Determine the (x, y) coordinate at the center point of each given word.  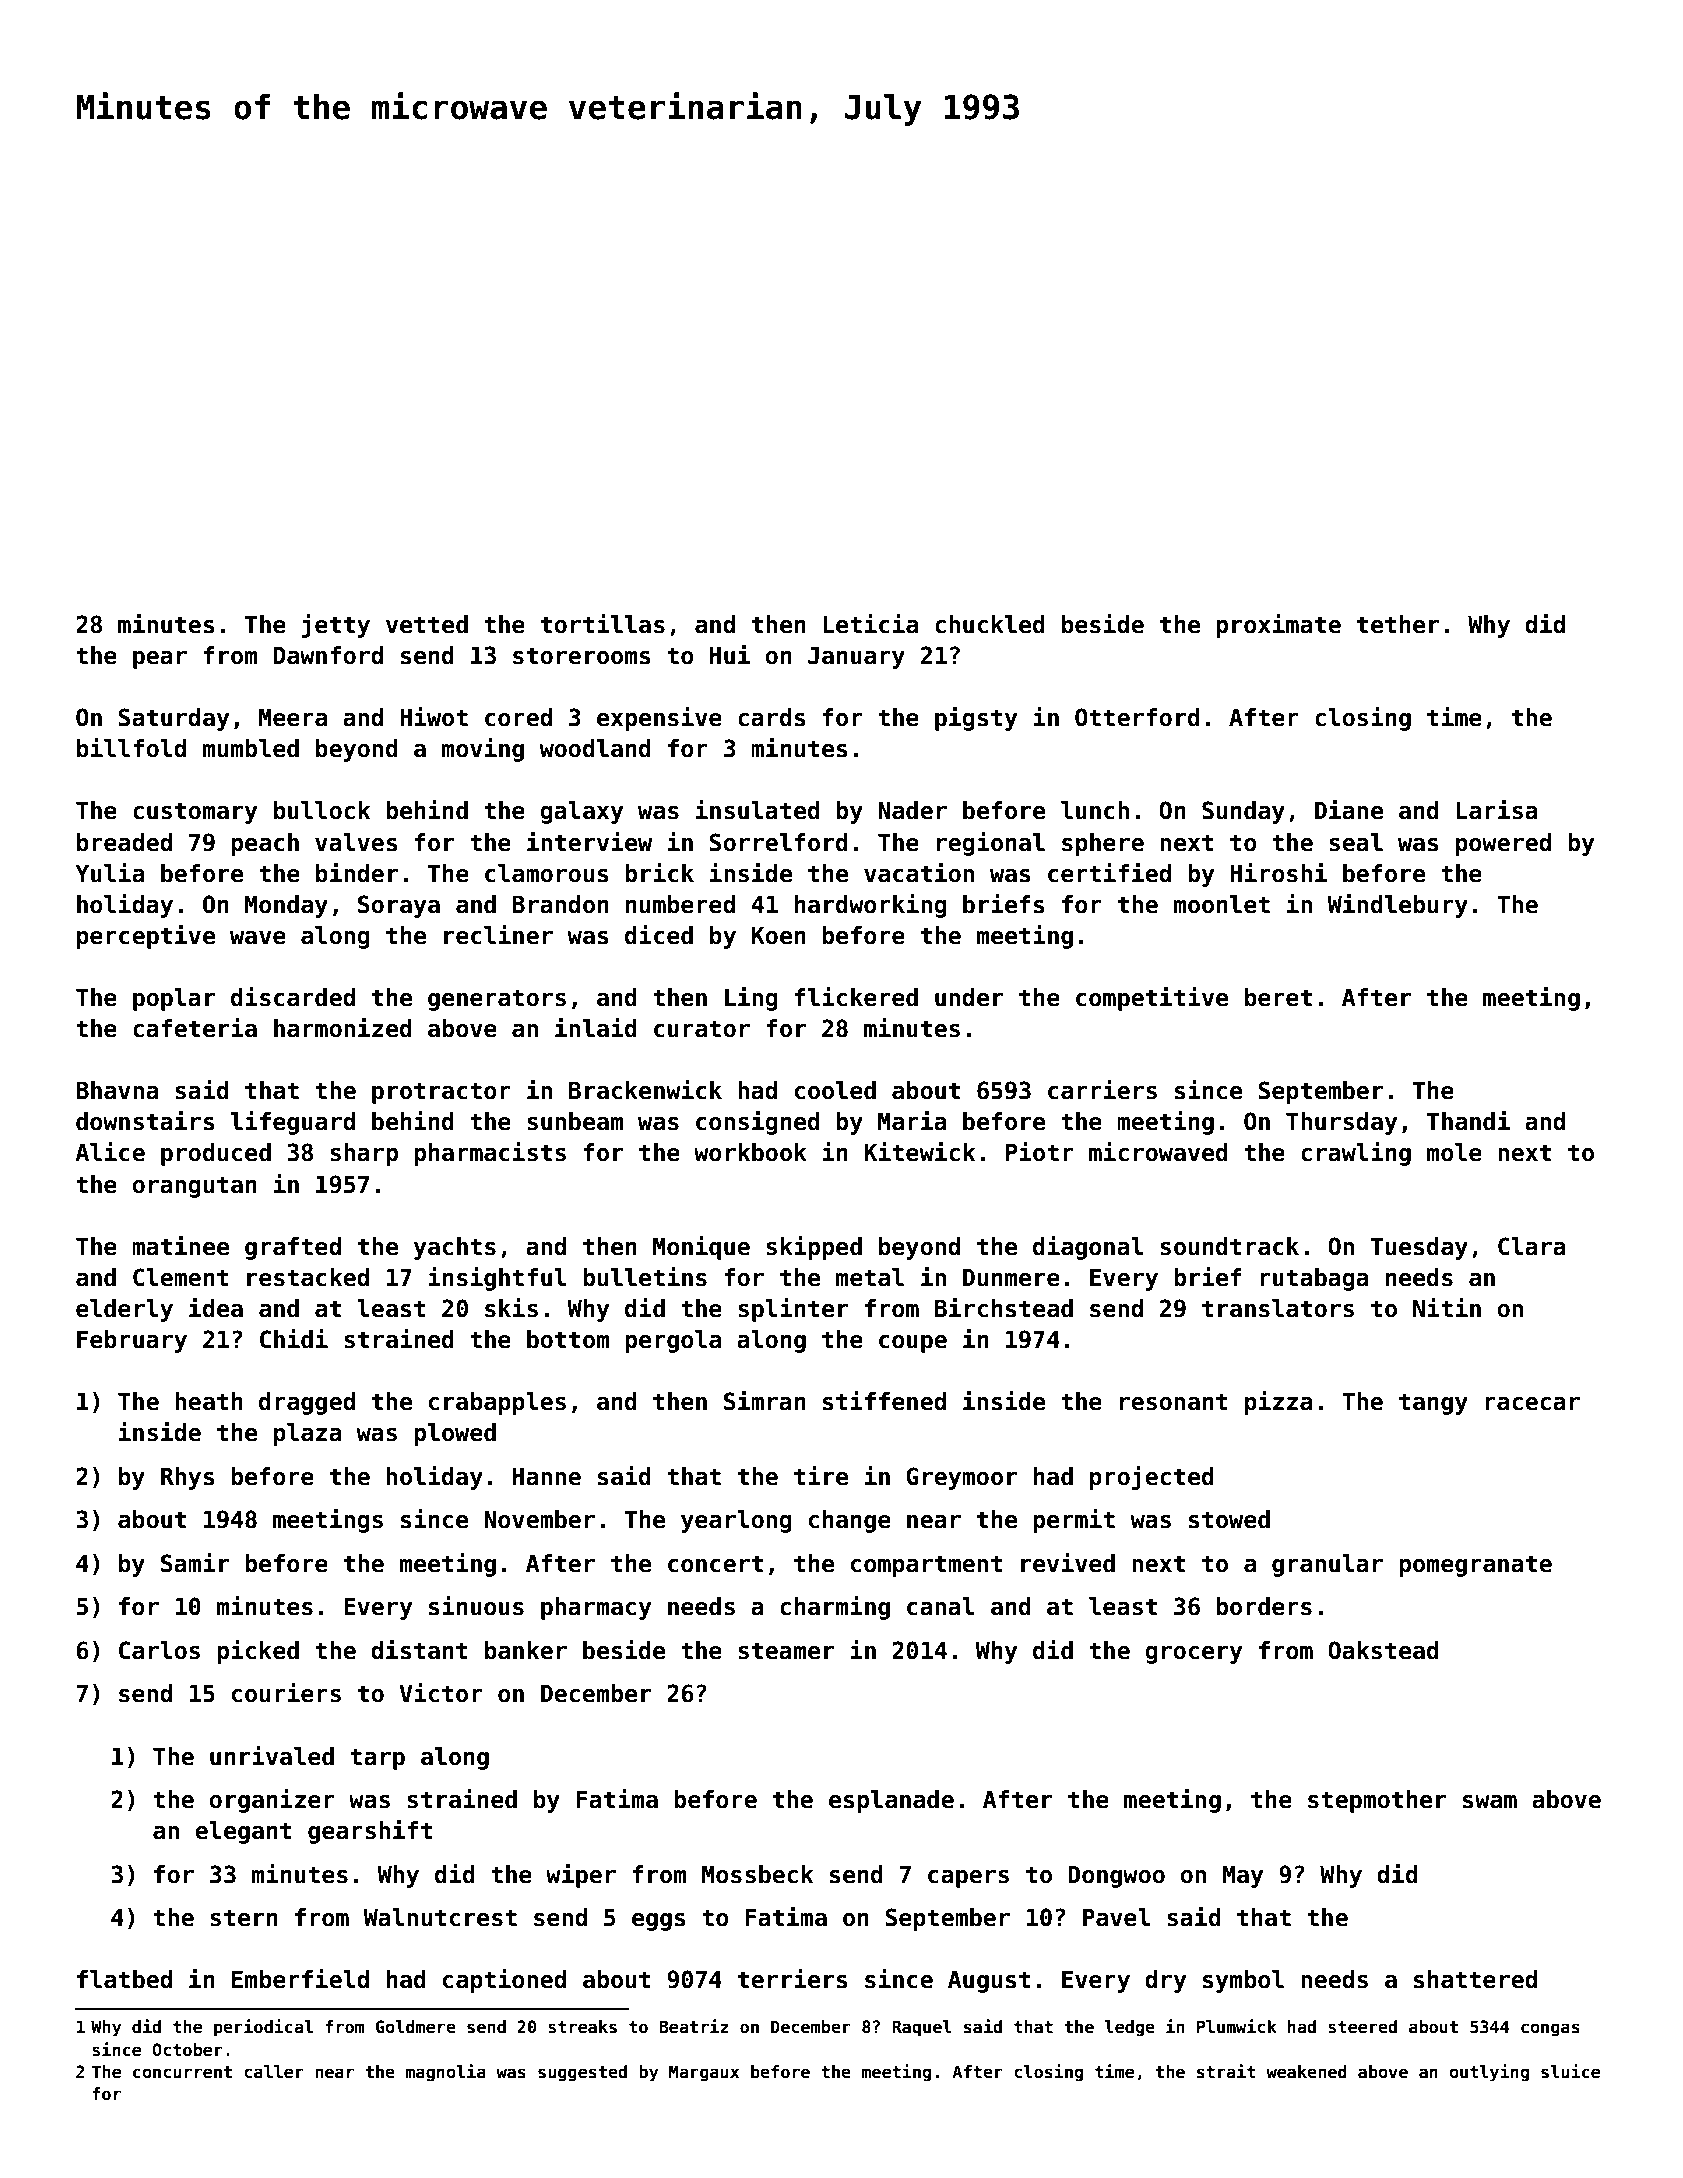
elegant (243, 1832)
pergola (673, 1341)
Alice (110, 1152)
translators (1278, 1308)
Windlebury (1397, 906)
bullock (322, 810)
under (969, 997)
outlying (1489, 2073)
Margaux (704, 2073)
